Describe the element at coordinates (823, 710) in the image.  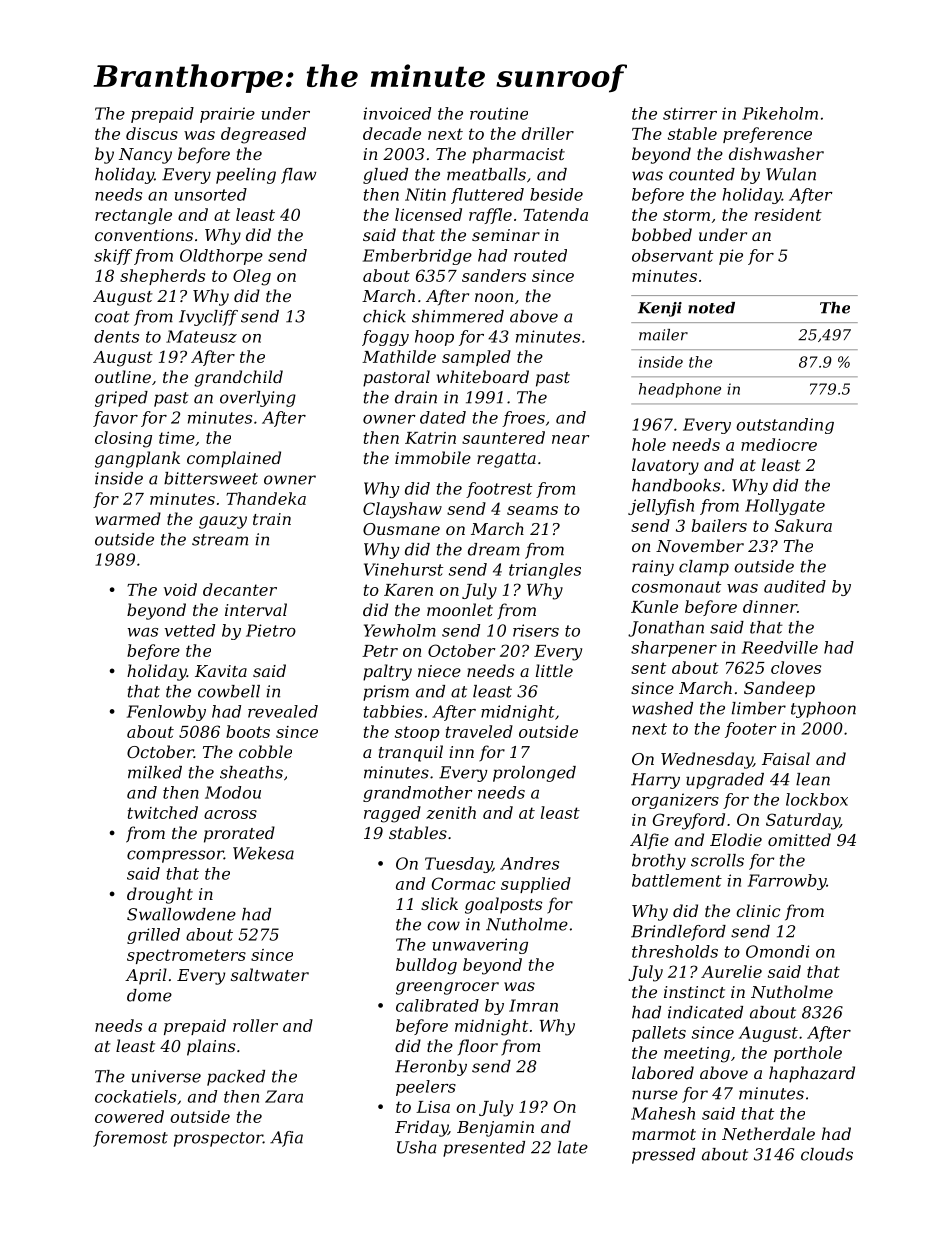
I see `typhoon` at that location.
